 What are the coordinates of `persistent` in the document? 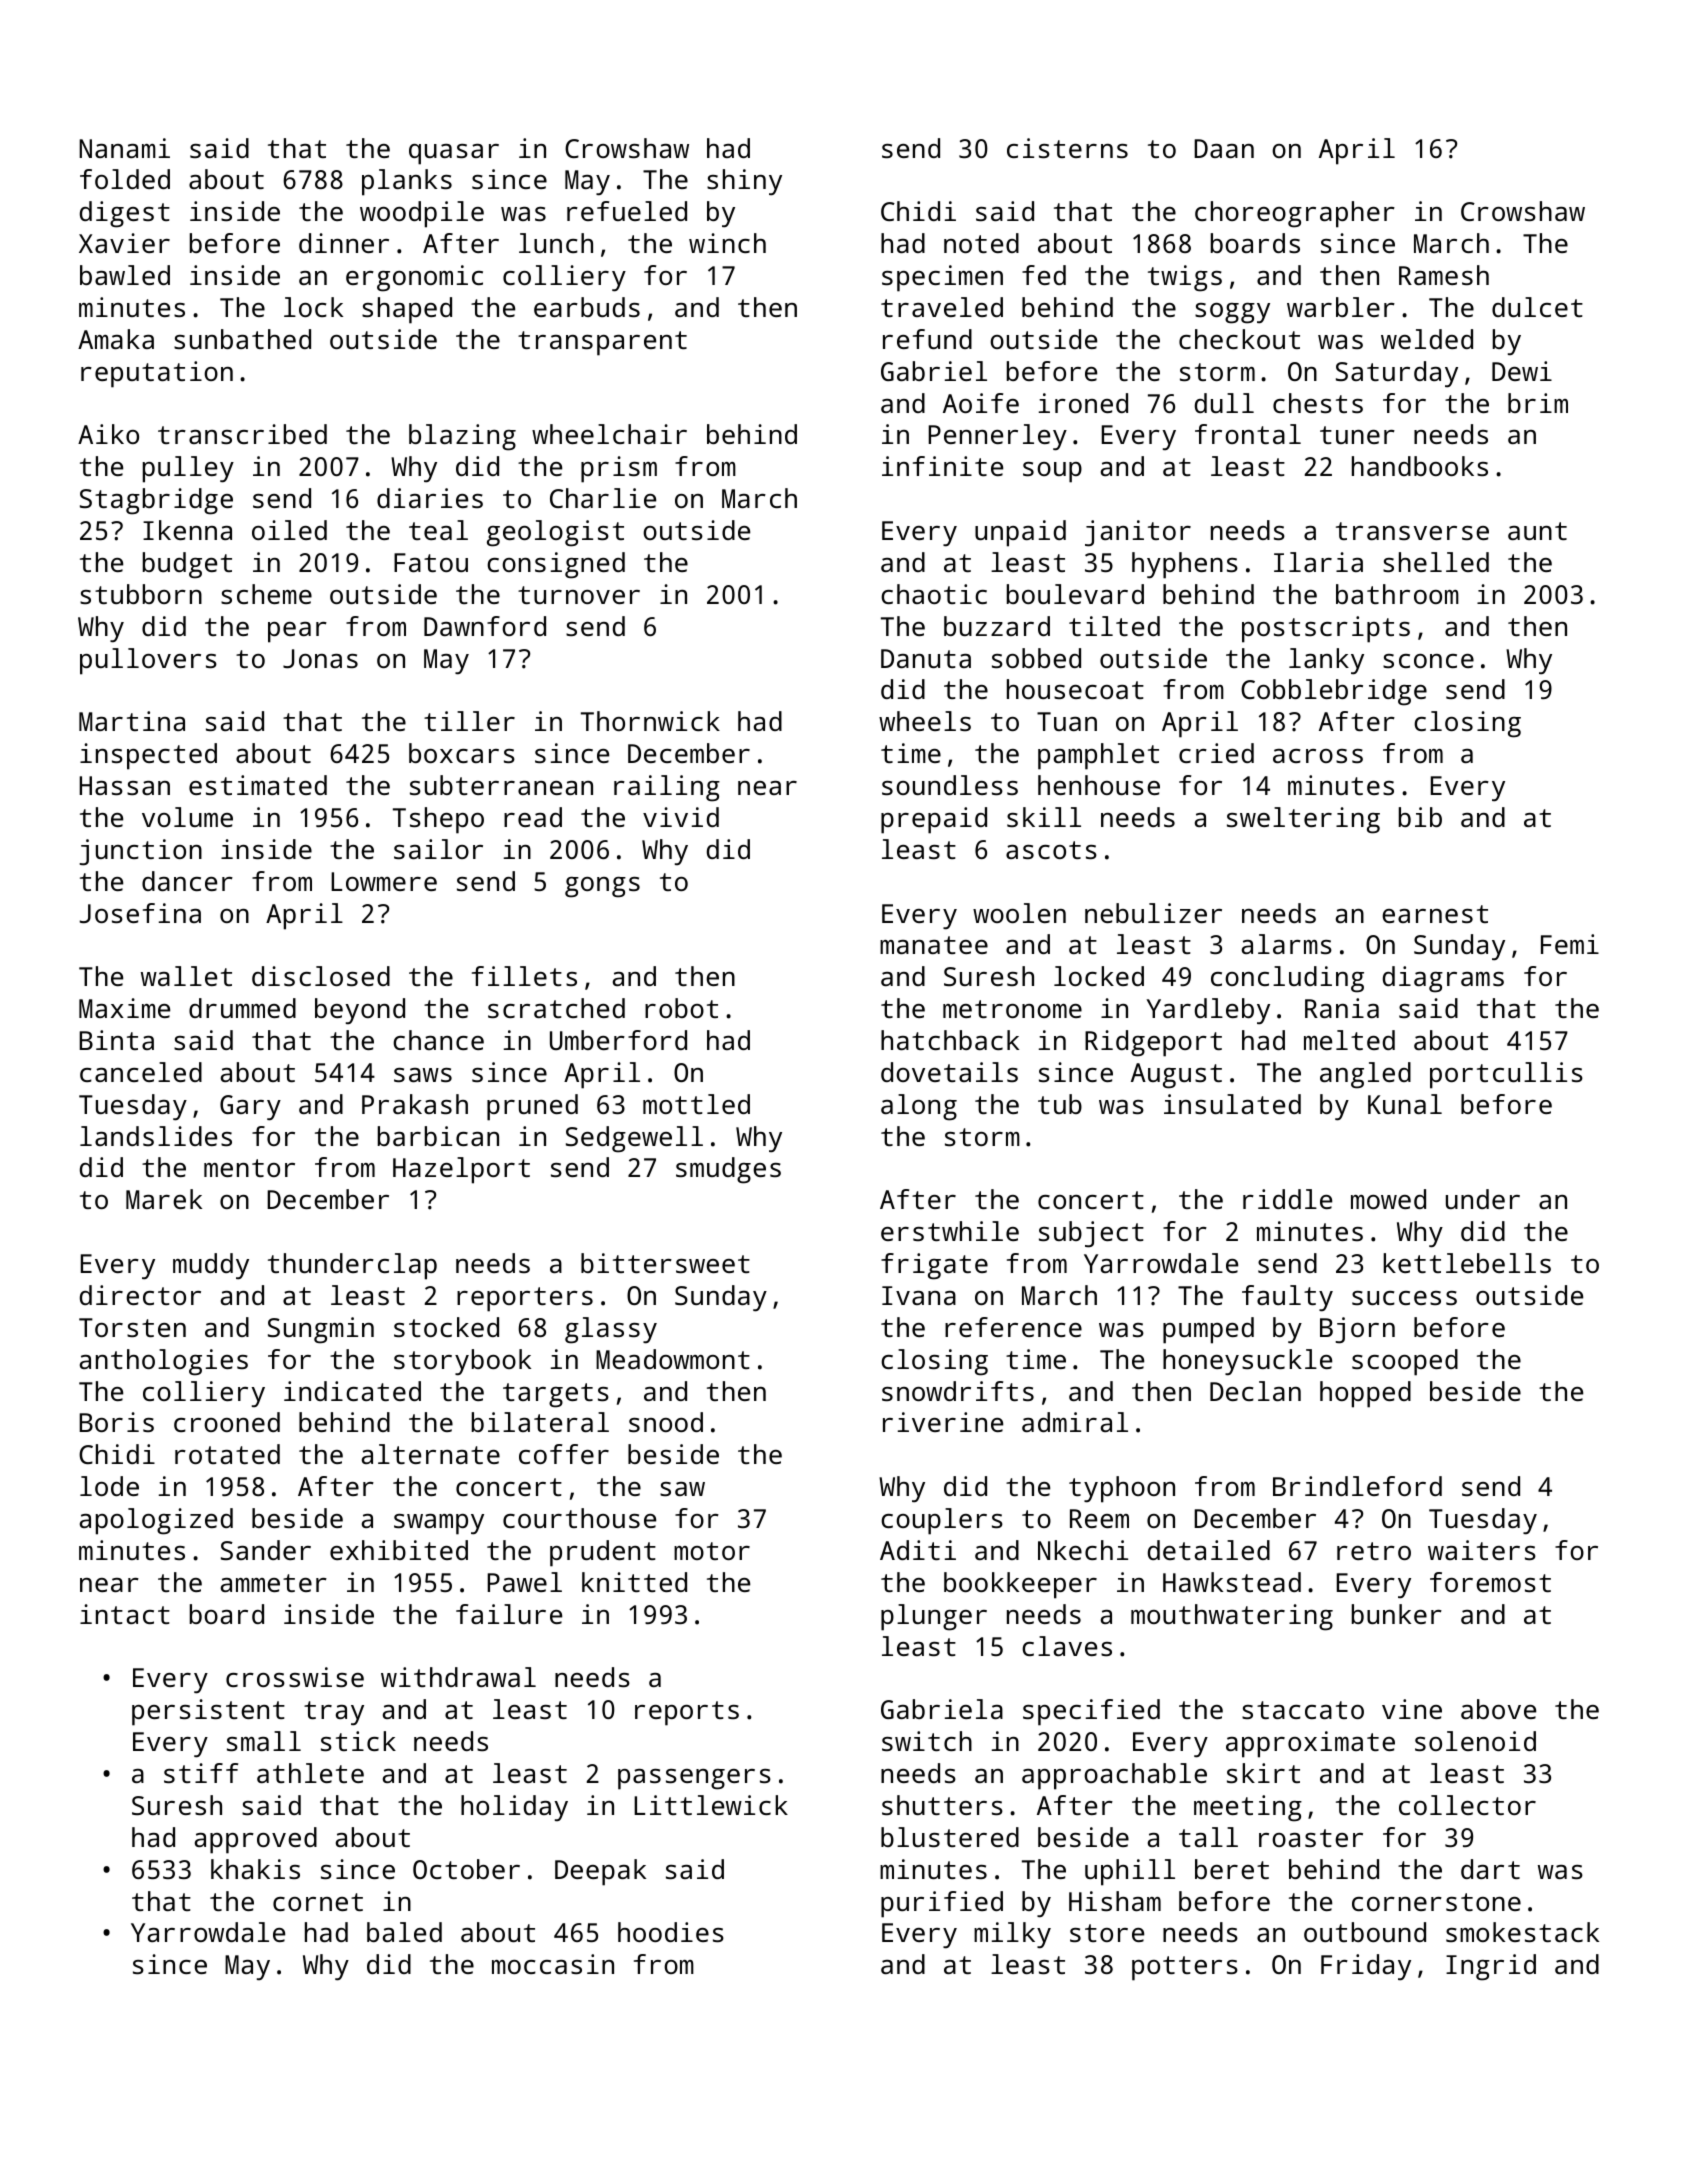 It's located at (208, 1712).
